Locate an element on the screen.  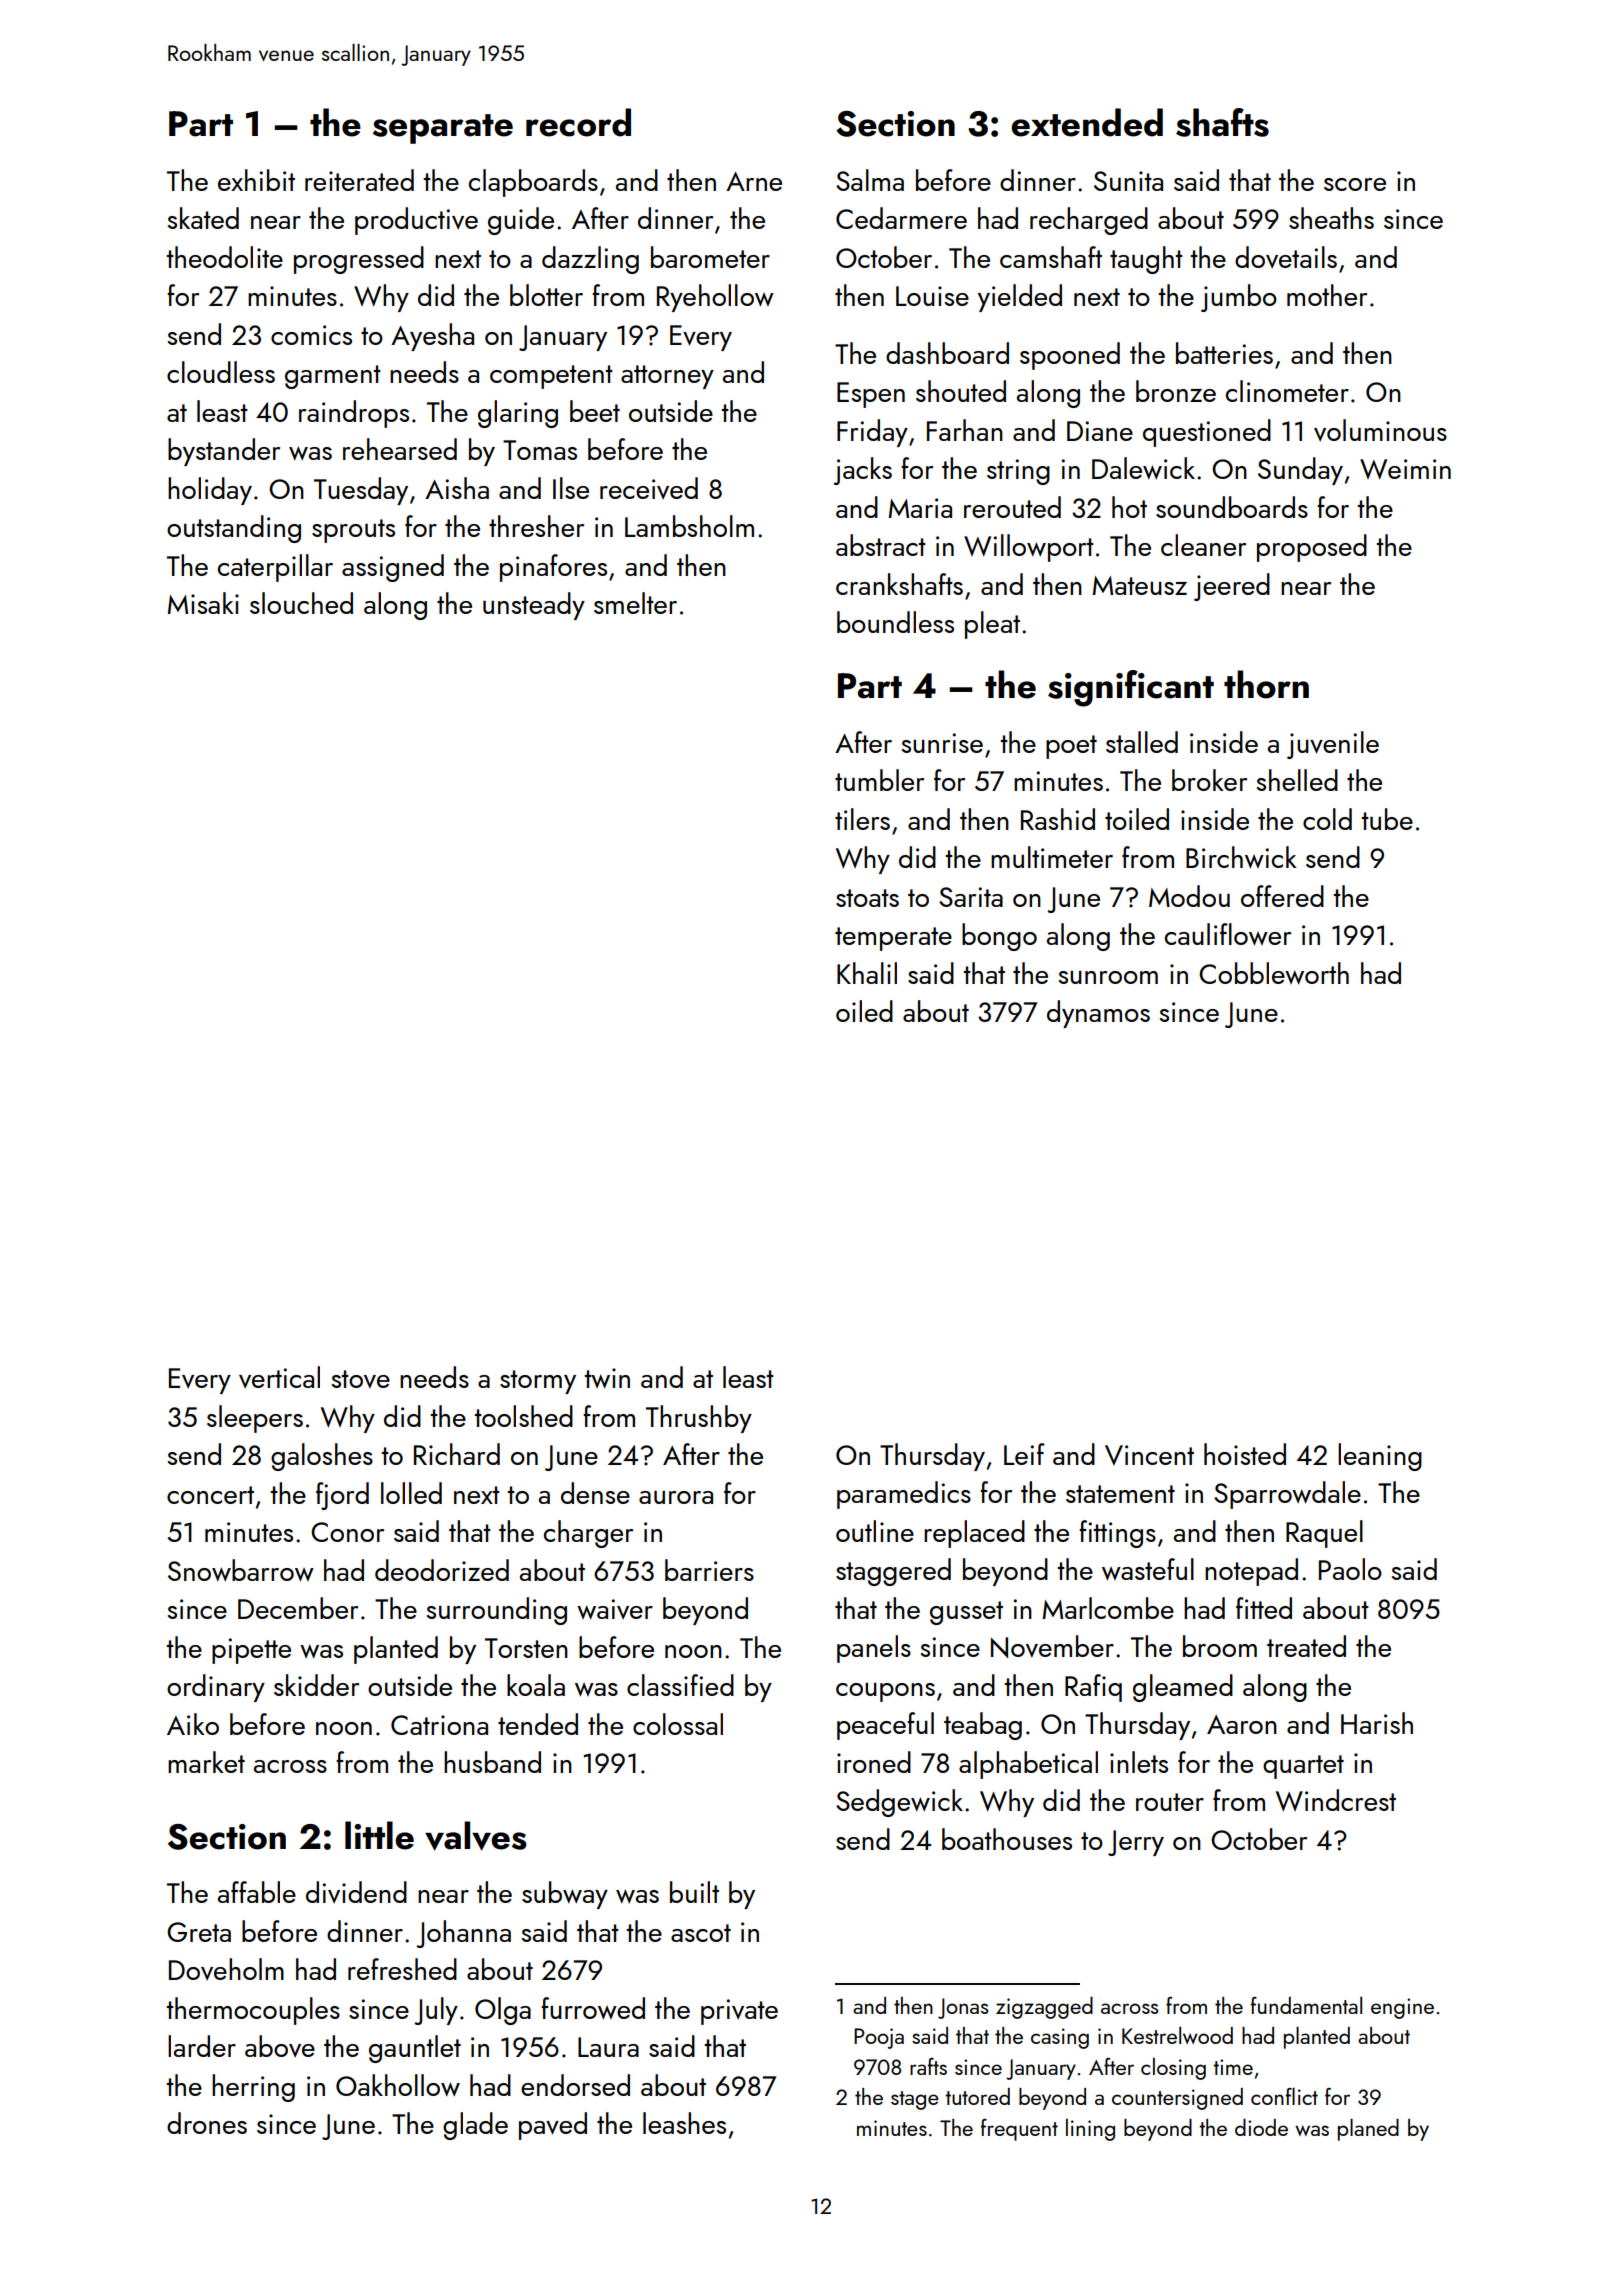
Khalil is located at coordinates (867, 973).
